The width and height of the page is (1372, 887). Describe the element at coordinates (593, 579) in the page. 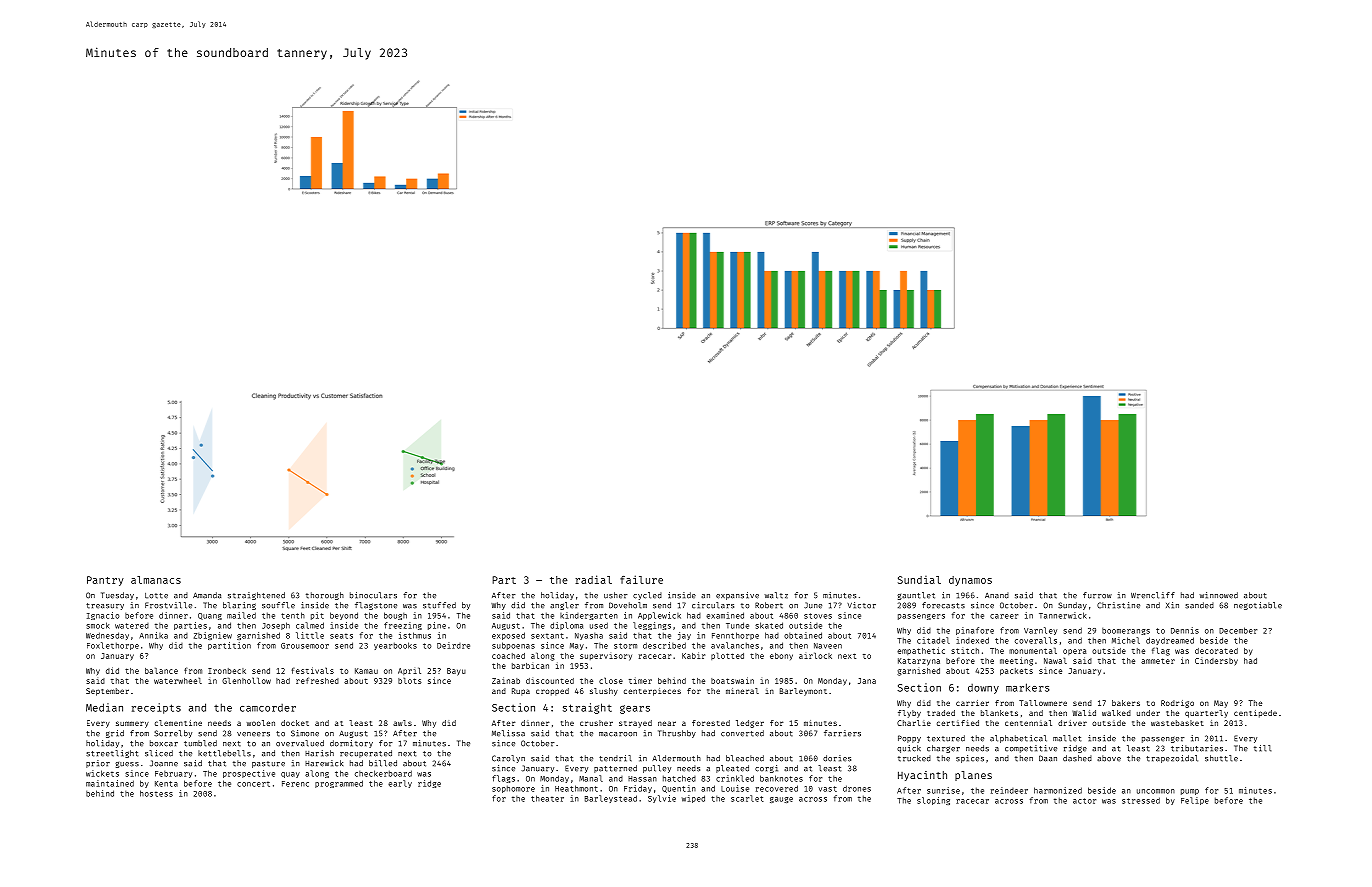

I see `radial` at that location.
